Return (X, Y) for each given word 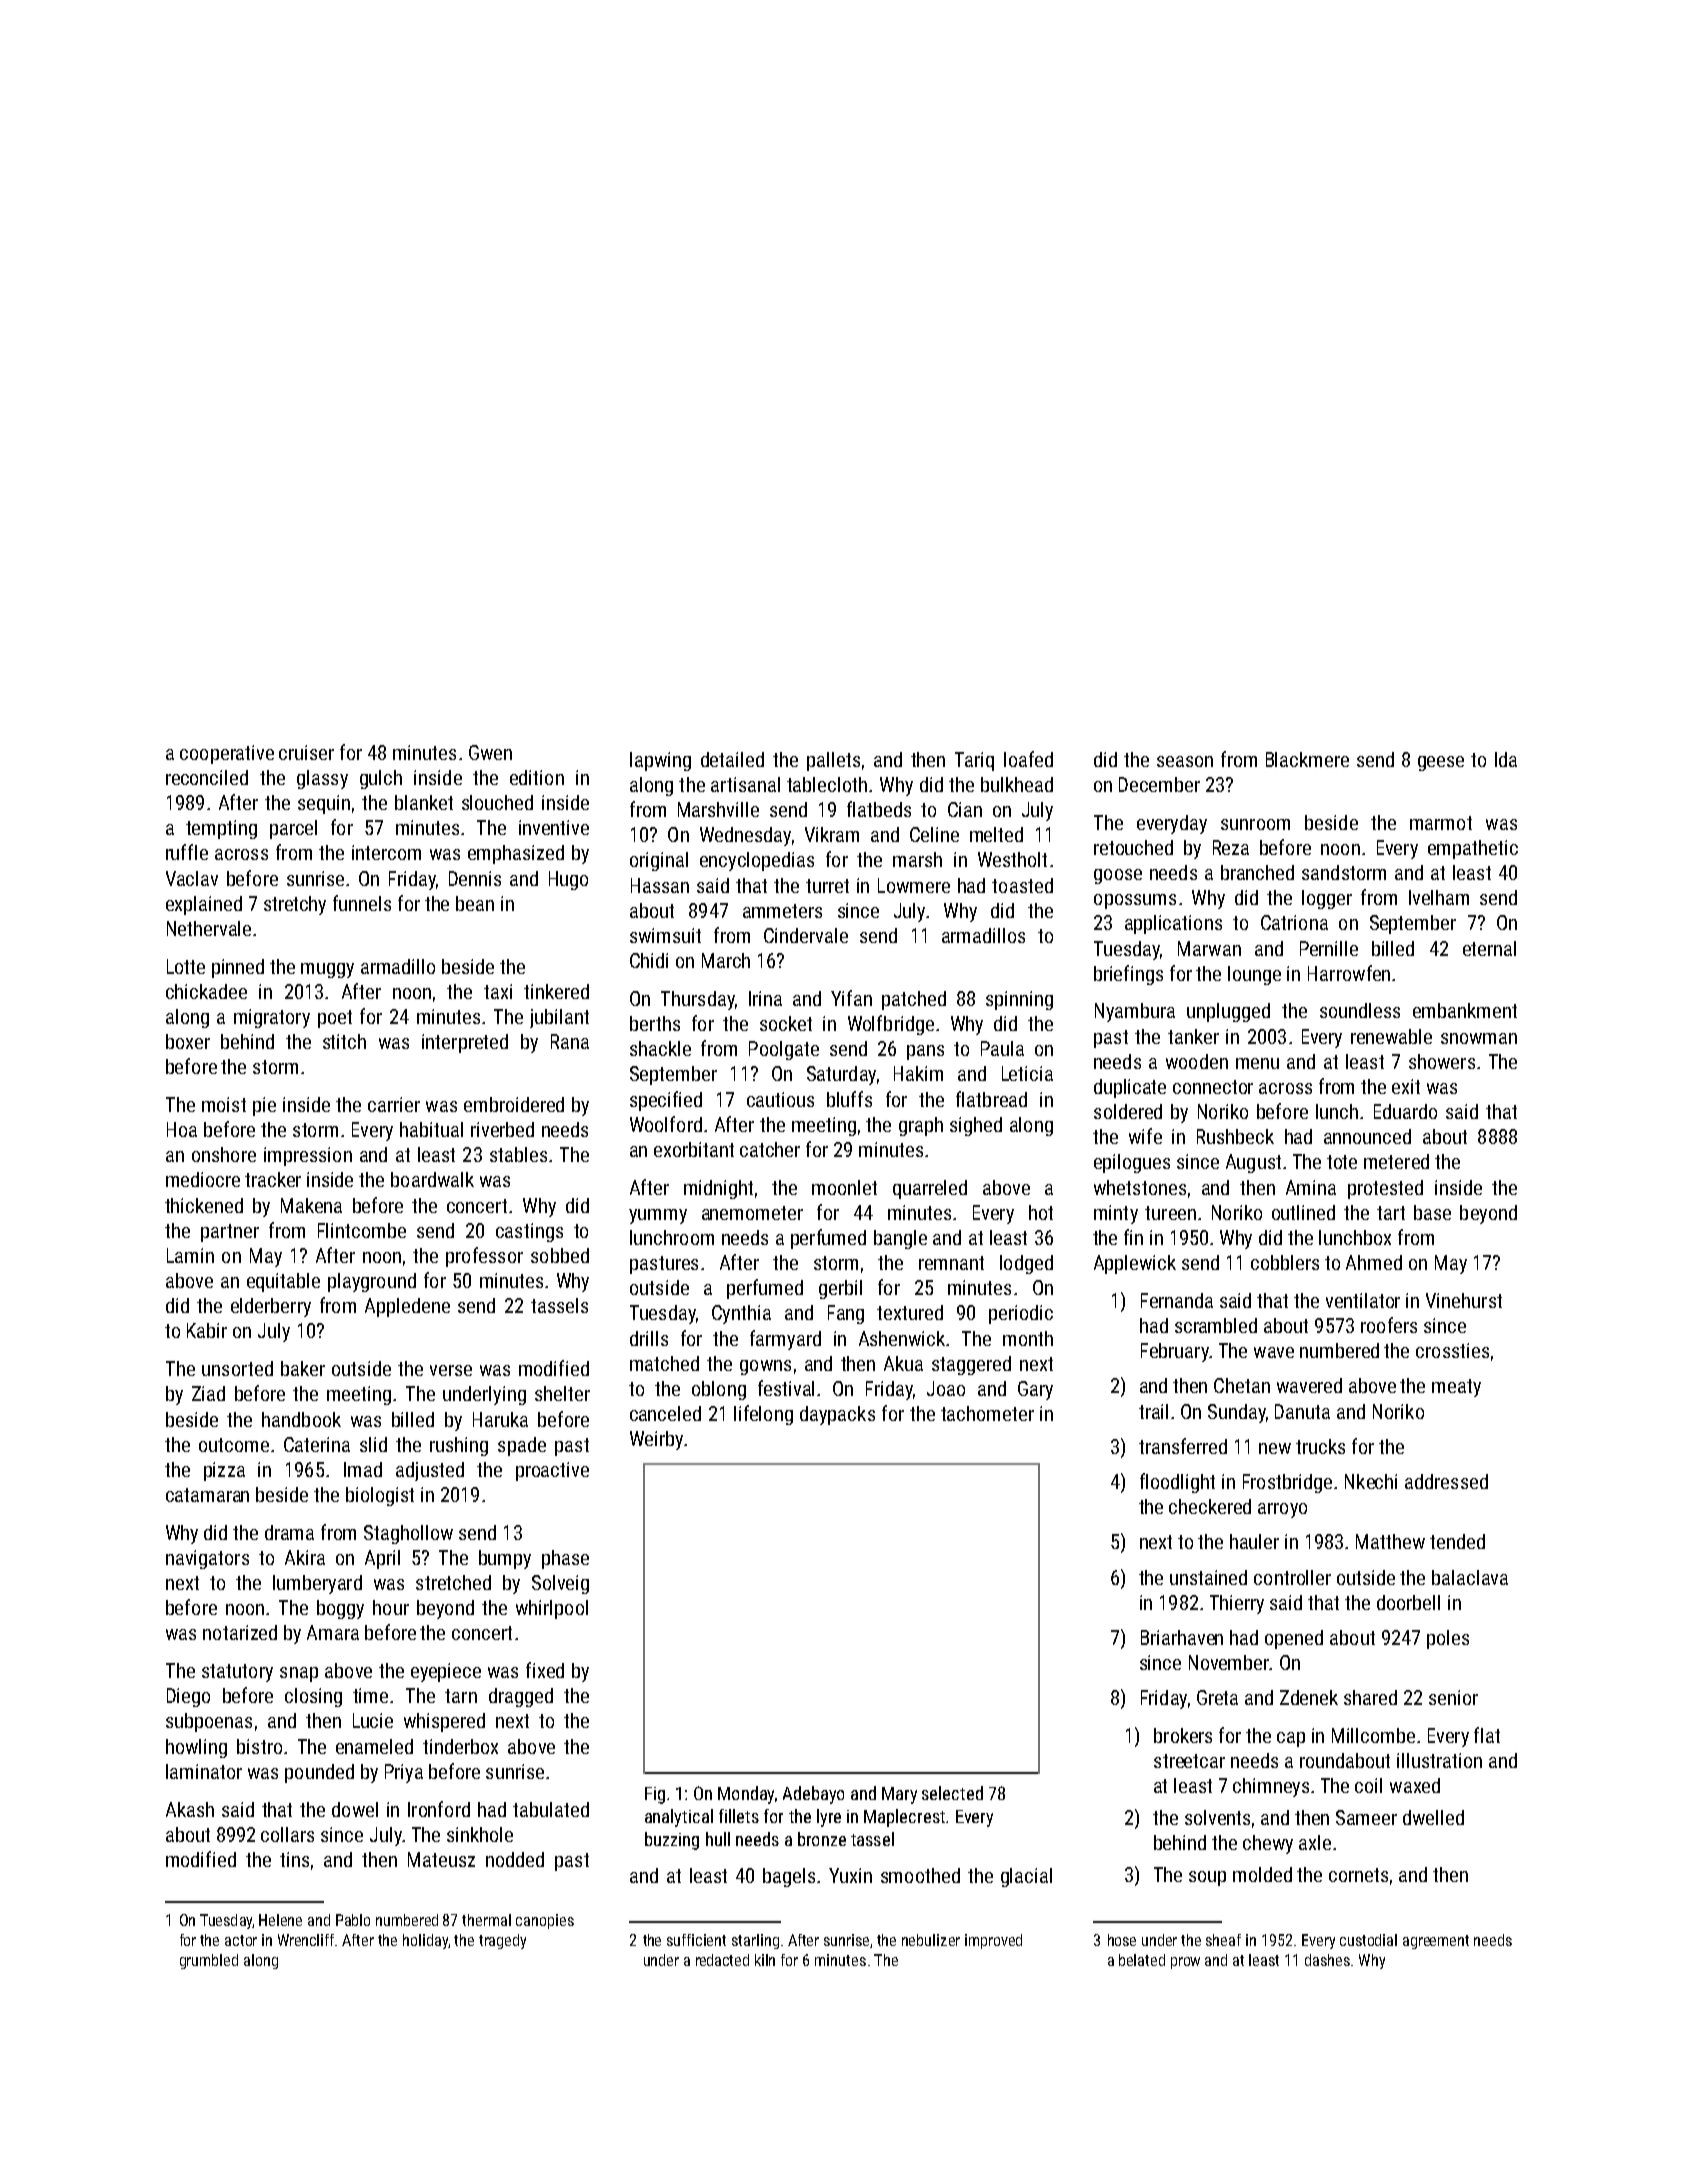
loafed (1028, 759)
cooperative (227, 754)
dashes (1327, 1960)
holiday (425, 1941)
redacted (722, 1960)
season (1185, 761)
